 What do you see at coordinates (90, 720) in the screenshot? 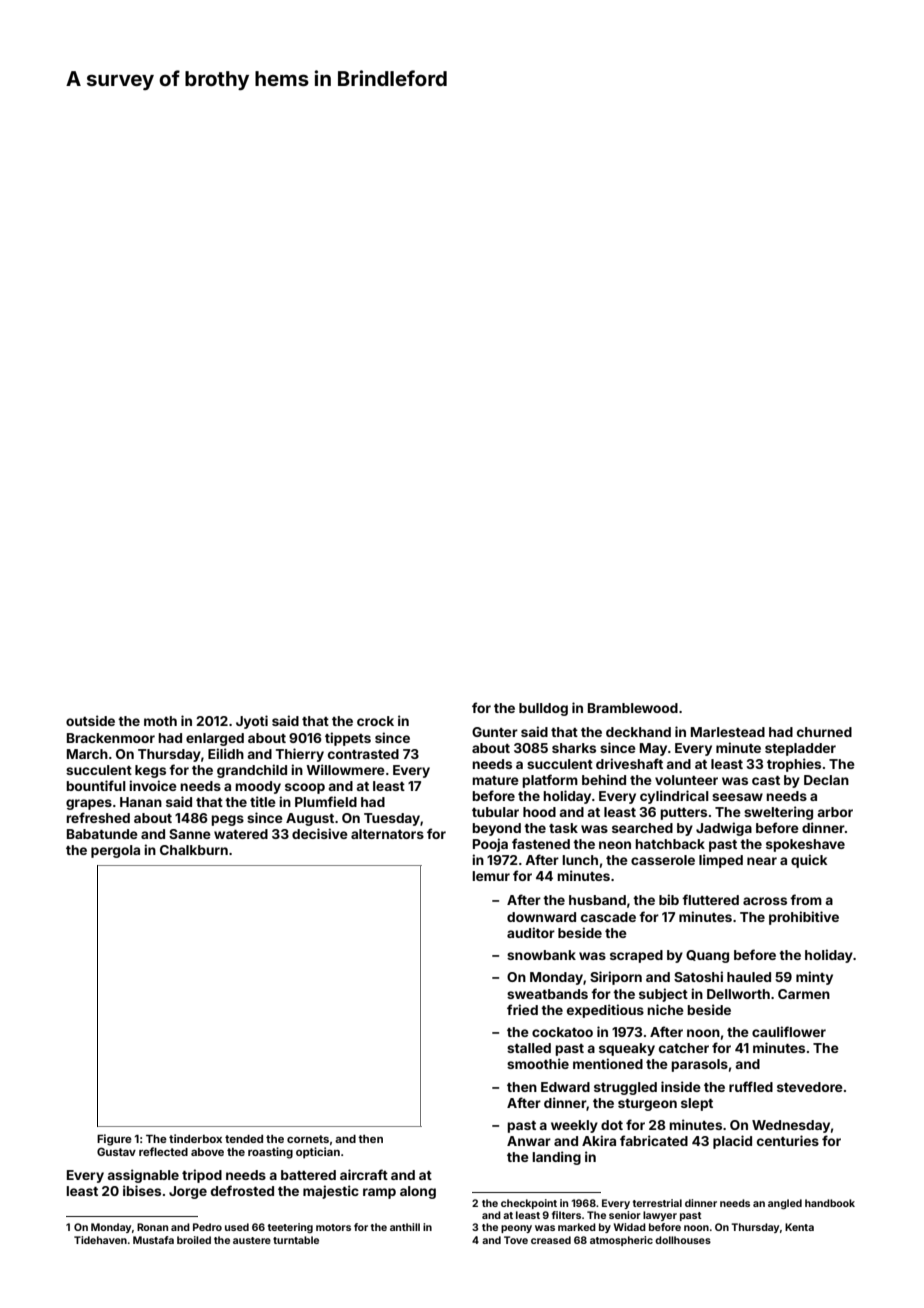
I see `outside` at bounding box center [90, 720].
